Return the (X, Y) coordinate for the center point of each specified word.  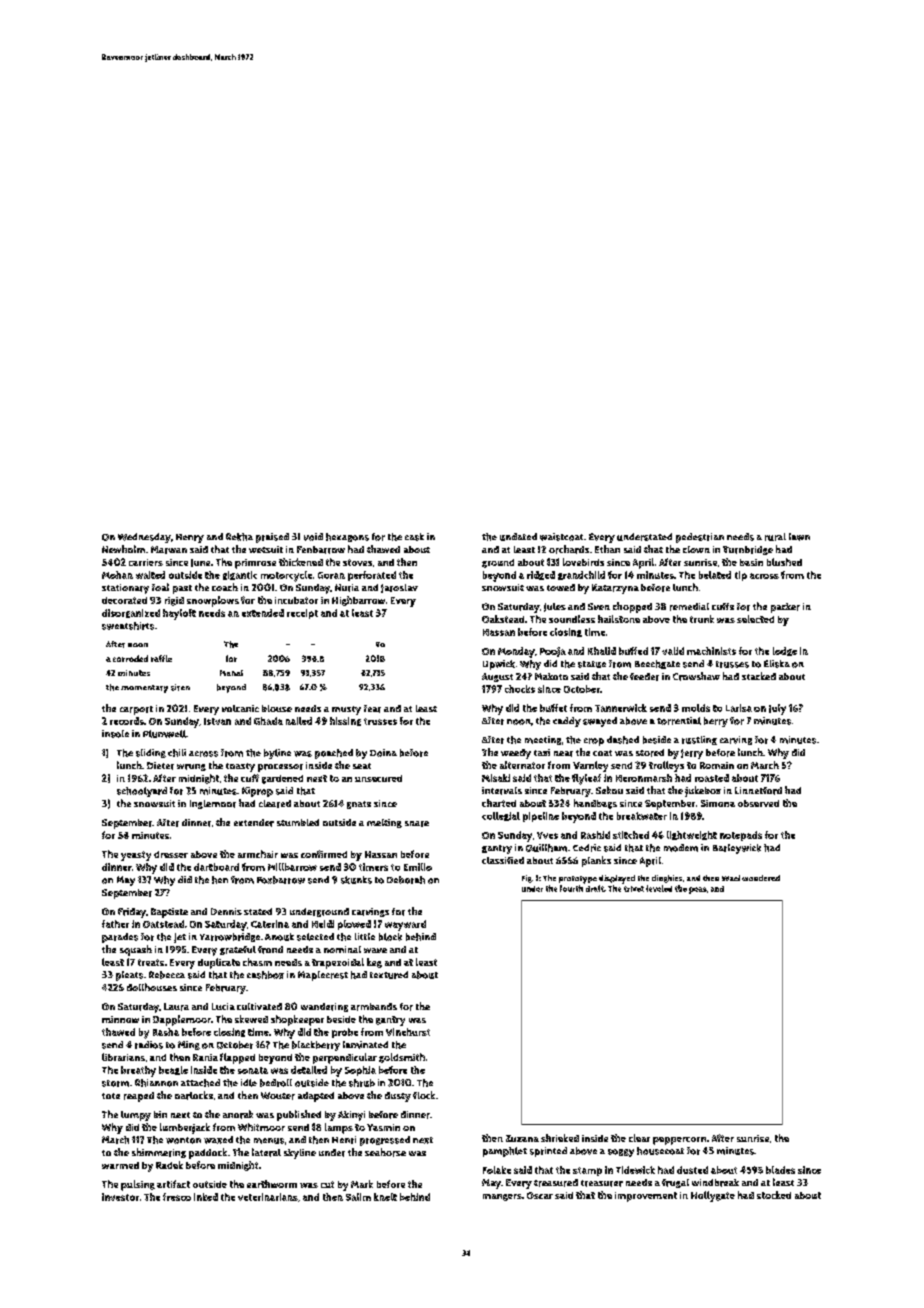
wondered (761, 878)
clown (696, 549)
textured (389, 975)
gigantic (240, 575)
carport (136, 710)
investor (120, 1197)
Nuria (347, 588)
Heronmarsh (644, 778)
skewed (251, 1019)
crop (594, 742)
